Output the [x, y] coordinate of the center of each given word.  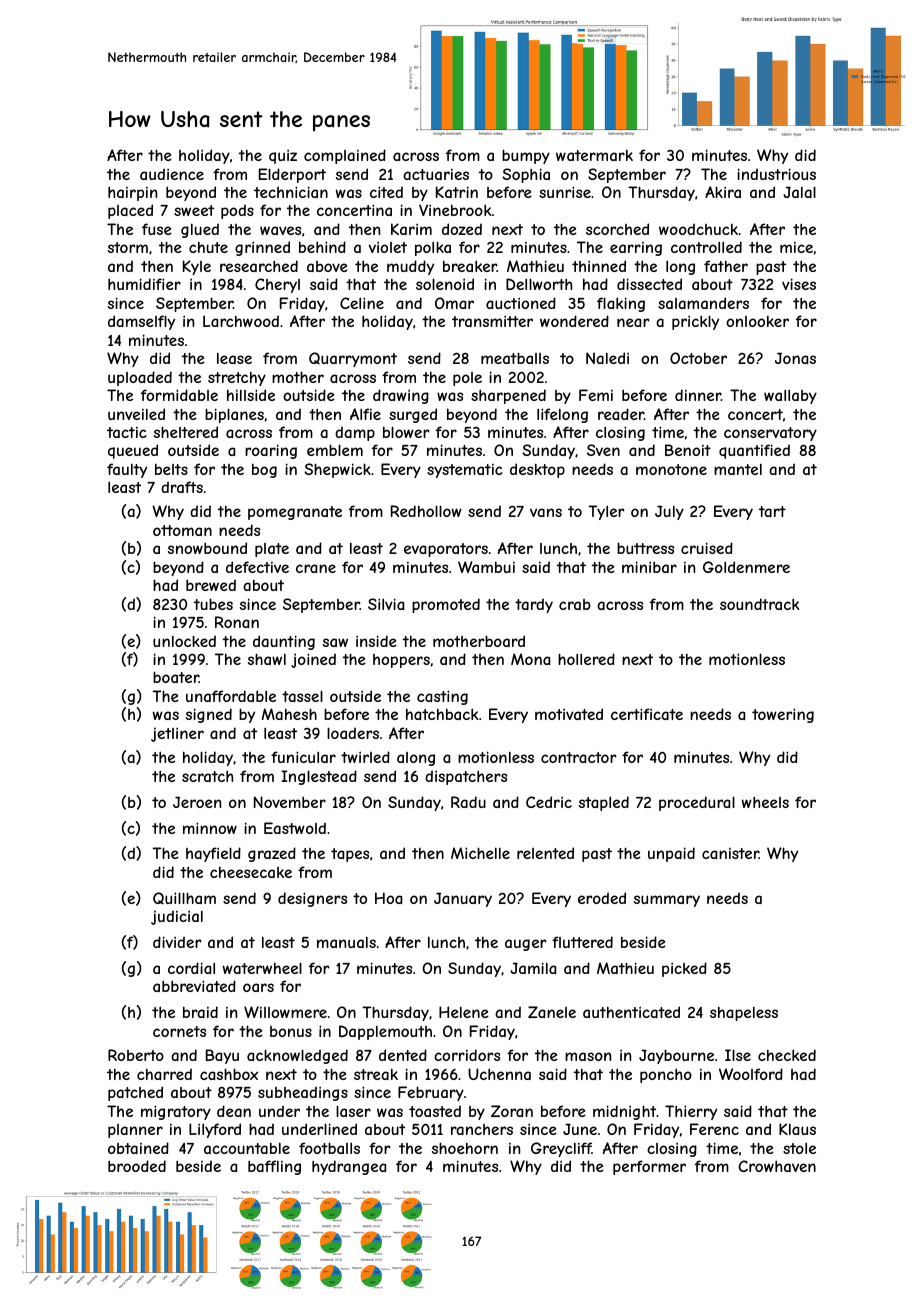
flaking [621, 304]
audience [172, 174]
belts [171, 469]
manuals [346, 942]
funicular [303, 757]
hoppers [401, 661]
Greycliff [561, 1149]
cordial [191, 968]
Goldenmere [746, 567]
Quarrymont [353, 359]
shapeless [744, 1014]
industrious [776, 174]
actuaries [436, 174]
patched [135, 1093]
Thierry [691, 1112]
